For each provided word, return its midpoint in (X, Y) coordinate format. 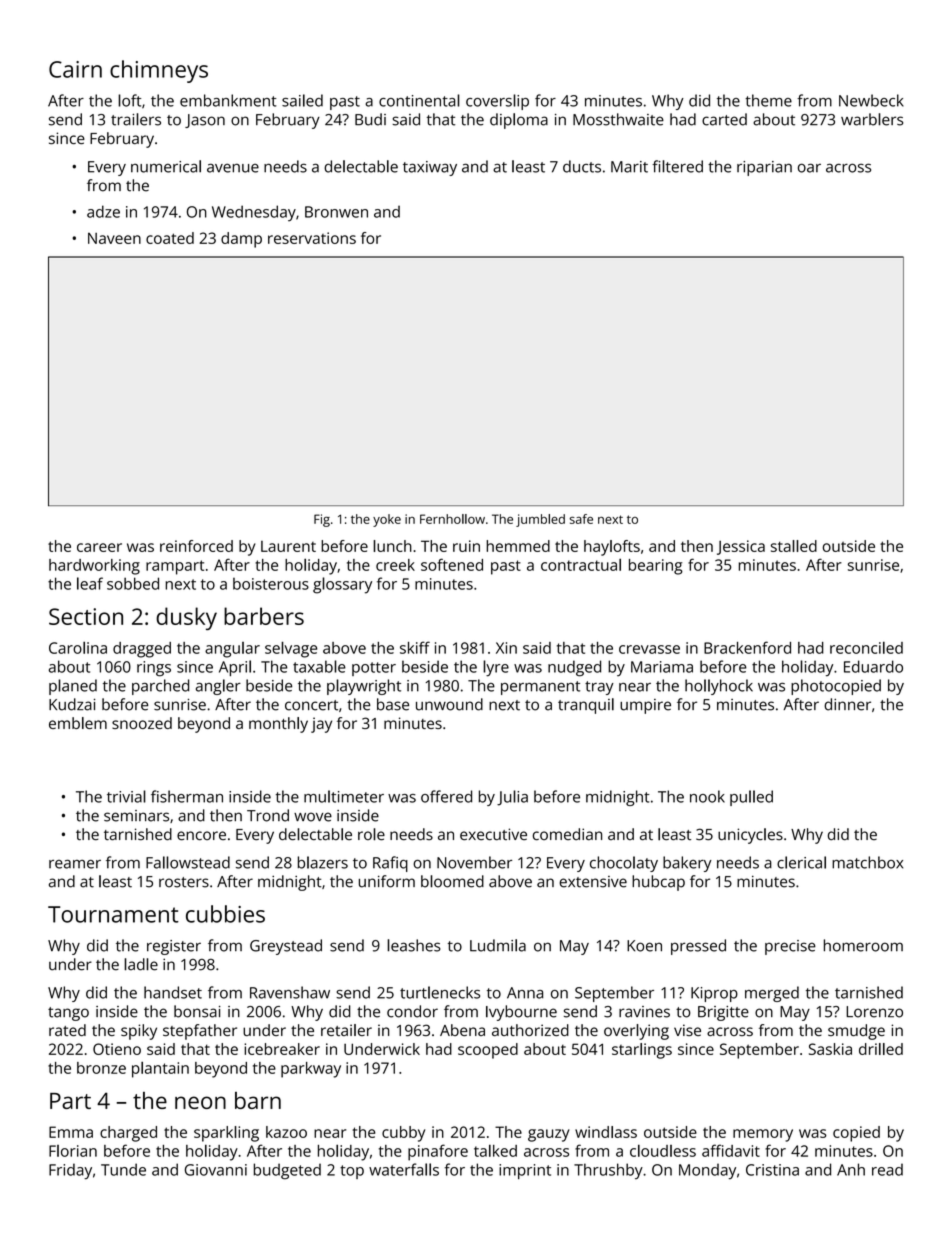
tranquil (586, 706)
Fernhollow (452, 519)
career (99, 547)
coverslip (497, 102)
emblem (78, 723)
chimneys (159, 71)
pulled (751, 798)
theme (768, 100)
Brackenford (747, 647)
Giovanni (216, 1170)
